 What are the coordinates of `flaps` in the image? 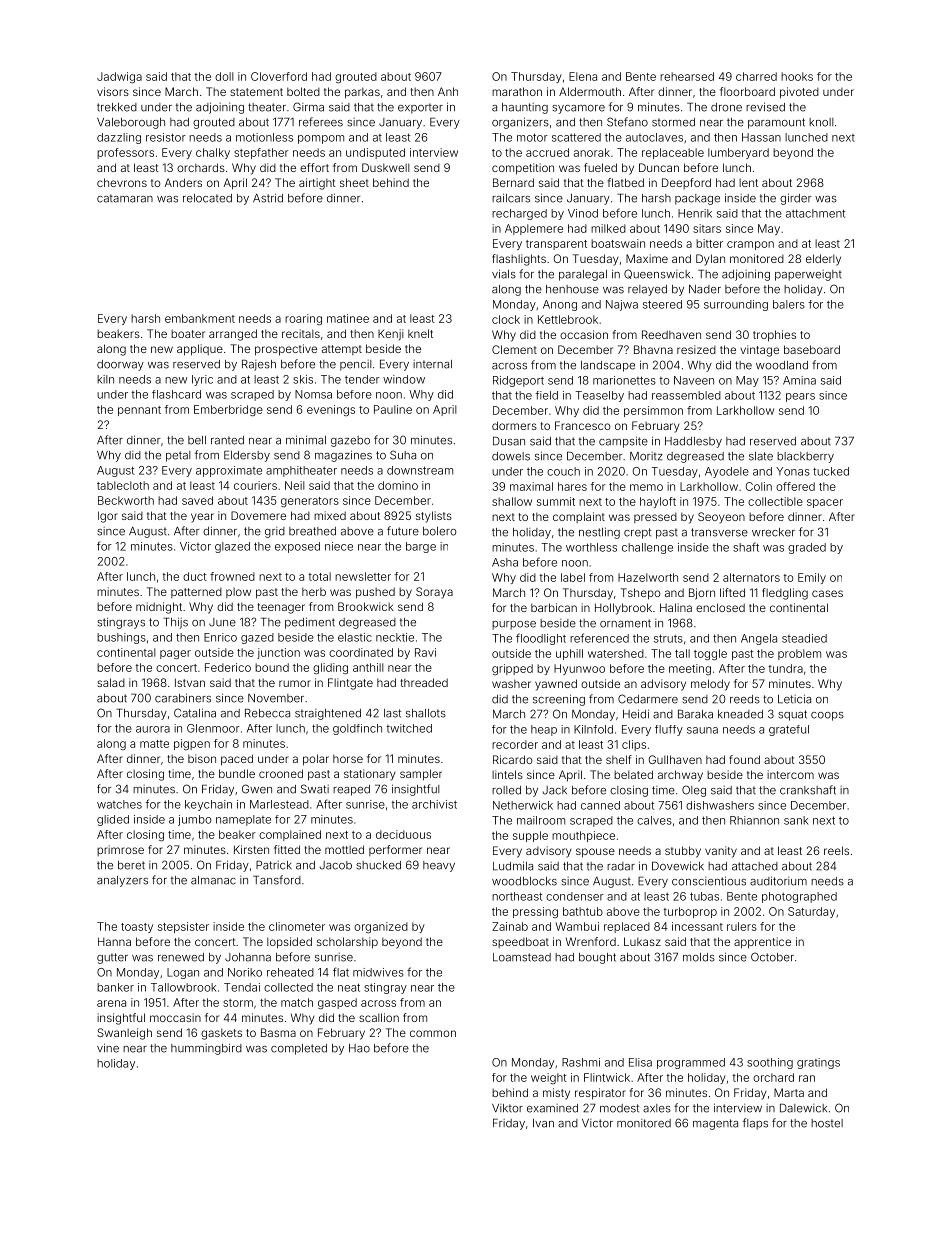 It's located at (755, 1124).
